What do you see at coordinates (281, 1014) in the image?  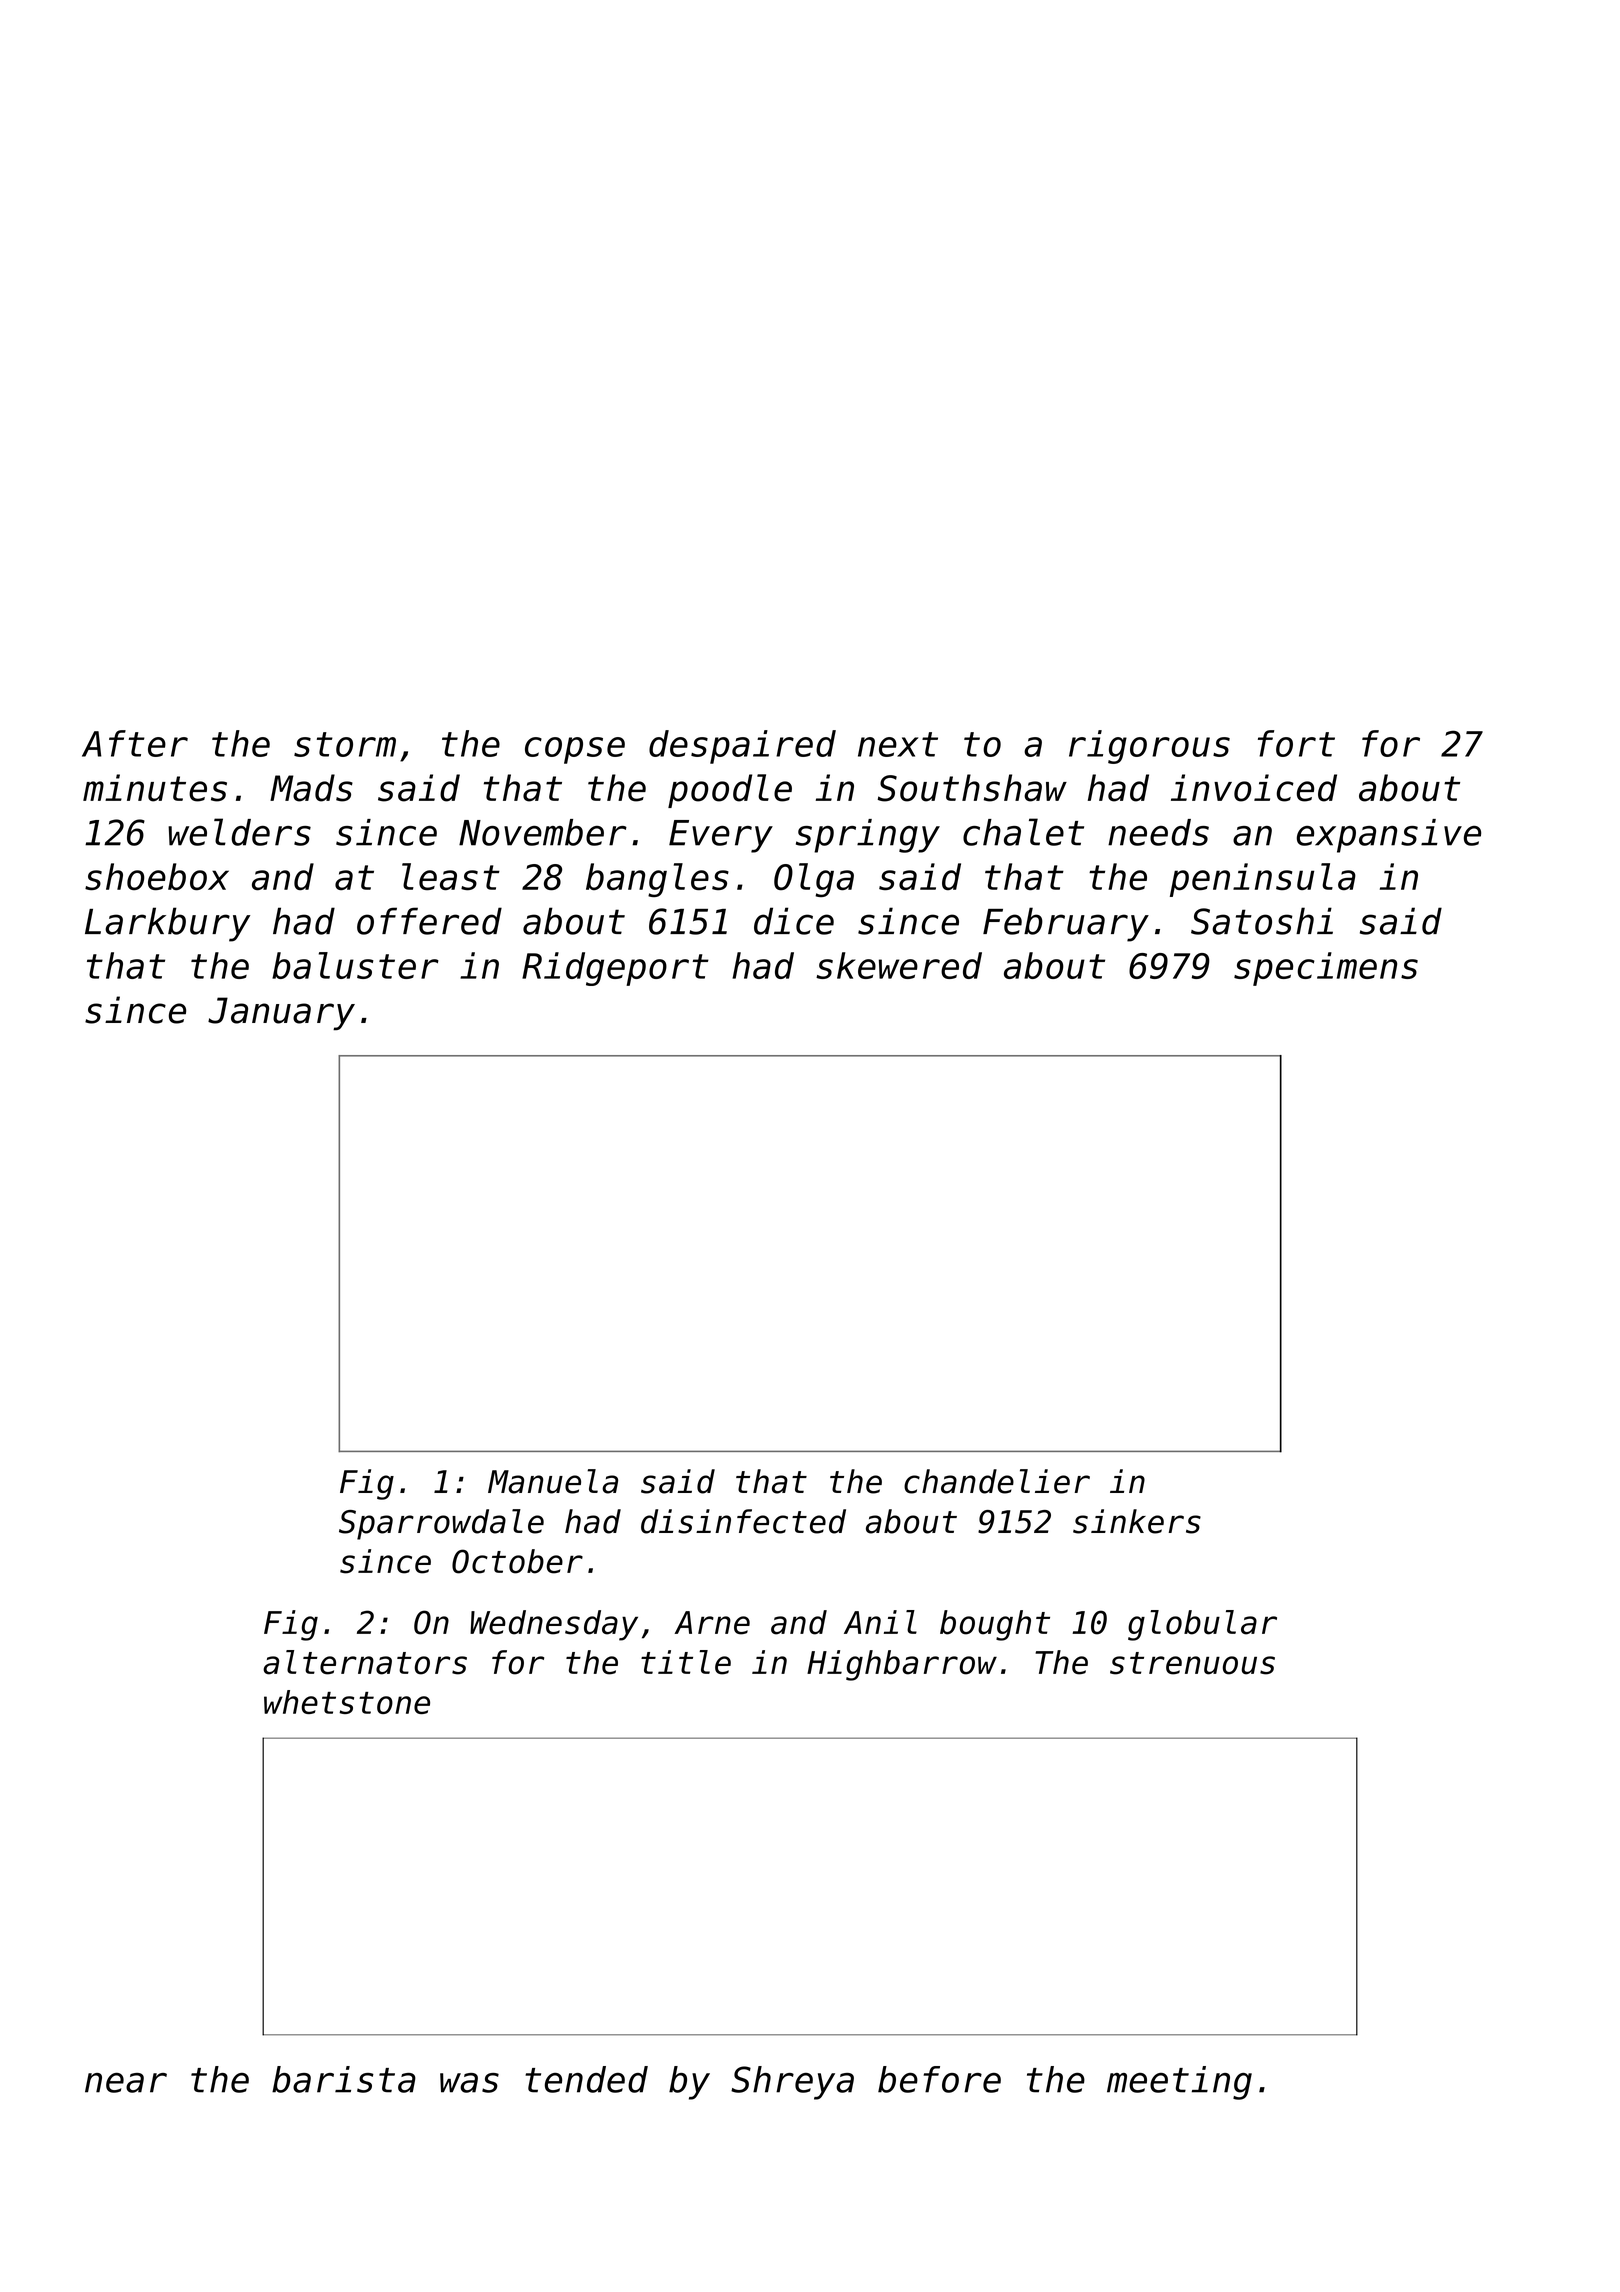 I see `January` at bounding box center [281, 1014].
